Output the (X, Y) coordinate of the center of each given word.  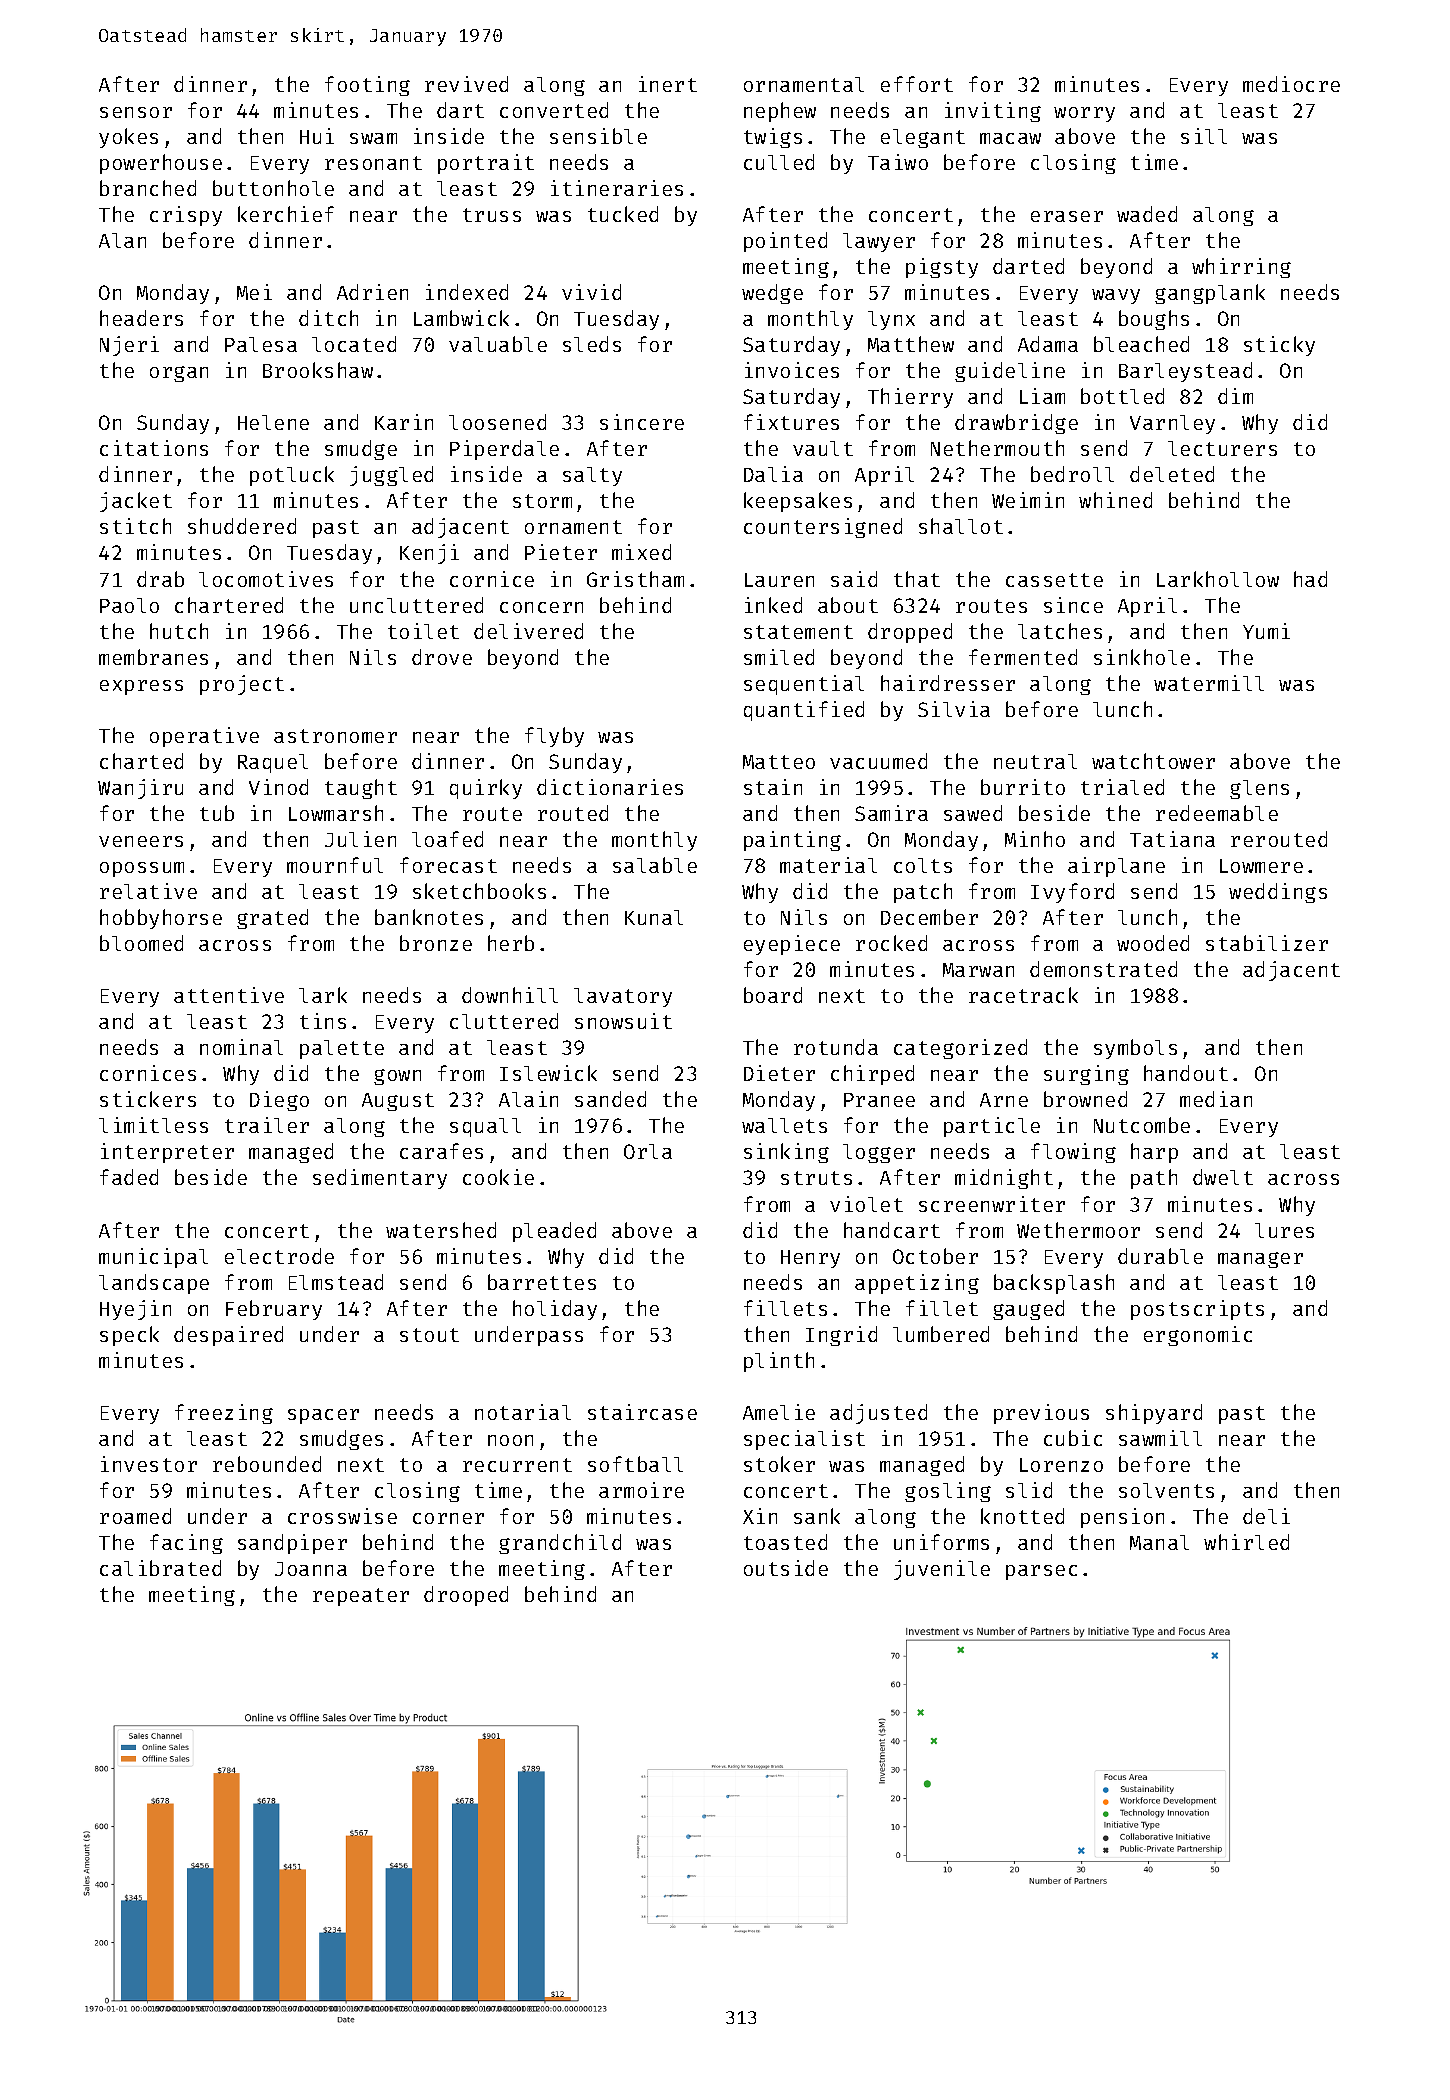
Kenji (429, 554)
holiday (555, 1310)
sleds (592, 344)
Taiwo (898, 162)
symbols (1135, 1049)
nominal (241, 1047)
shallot (961, 526)
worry (1084, 114)
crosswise (342, 1516)
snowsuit (623, 1021)
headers (141, 318)
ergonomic (1198, 1336)
